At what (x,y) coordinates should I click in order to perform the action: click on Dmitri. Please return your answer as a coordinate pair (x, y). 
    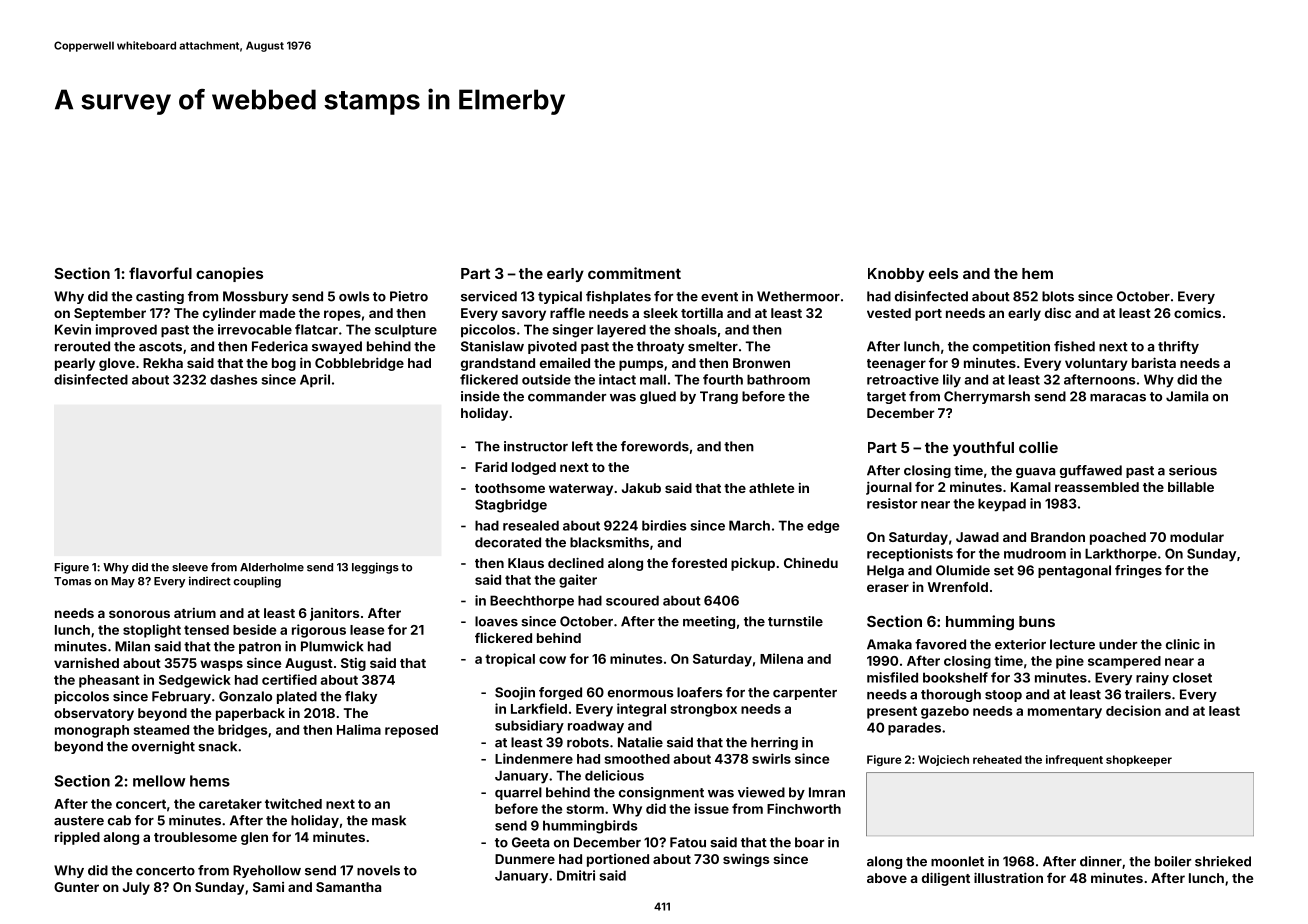
    Looking at the image, I should click on (576, 875).
